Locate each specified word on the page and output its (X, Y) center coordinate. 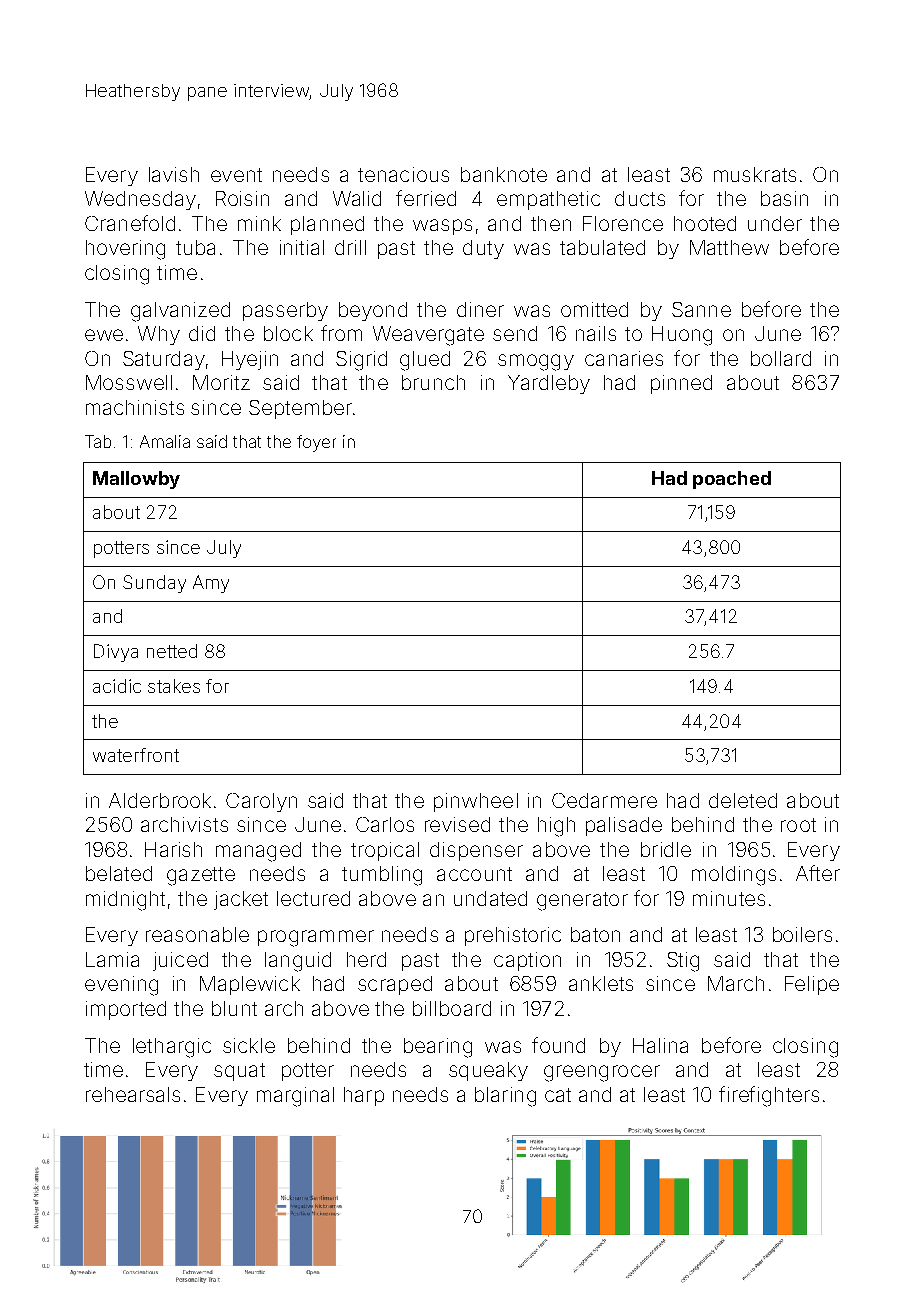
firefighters (769, 1096)
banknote (504, 174)
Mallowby (136, 480)
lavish (174, 174)
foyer (316, 443)
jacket (241, 900)
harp (364, 1096)
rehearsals (133, 1094)
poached (732, 480)
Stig (683, 962)
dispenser (476, 851)
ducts (640, 198)
